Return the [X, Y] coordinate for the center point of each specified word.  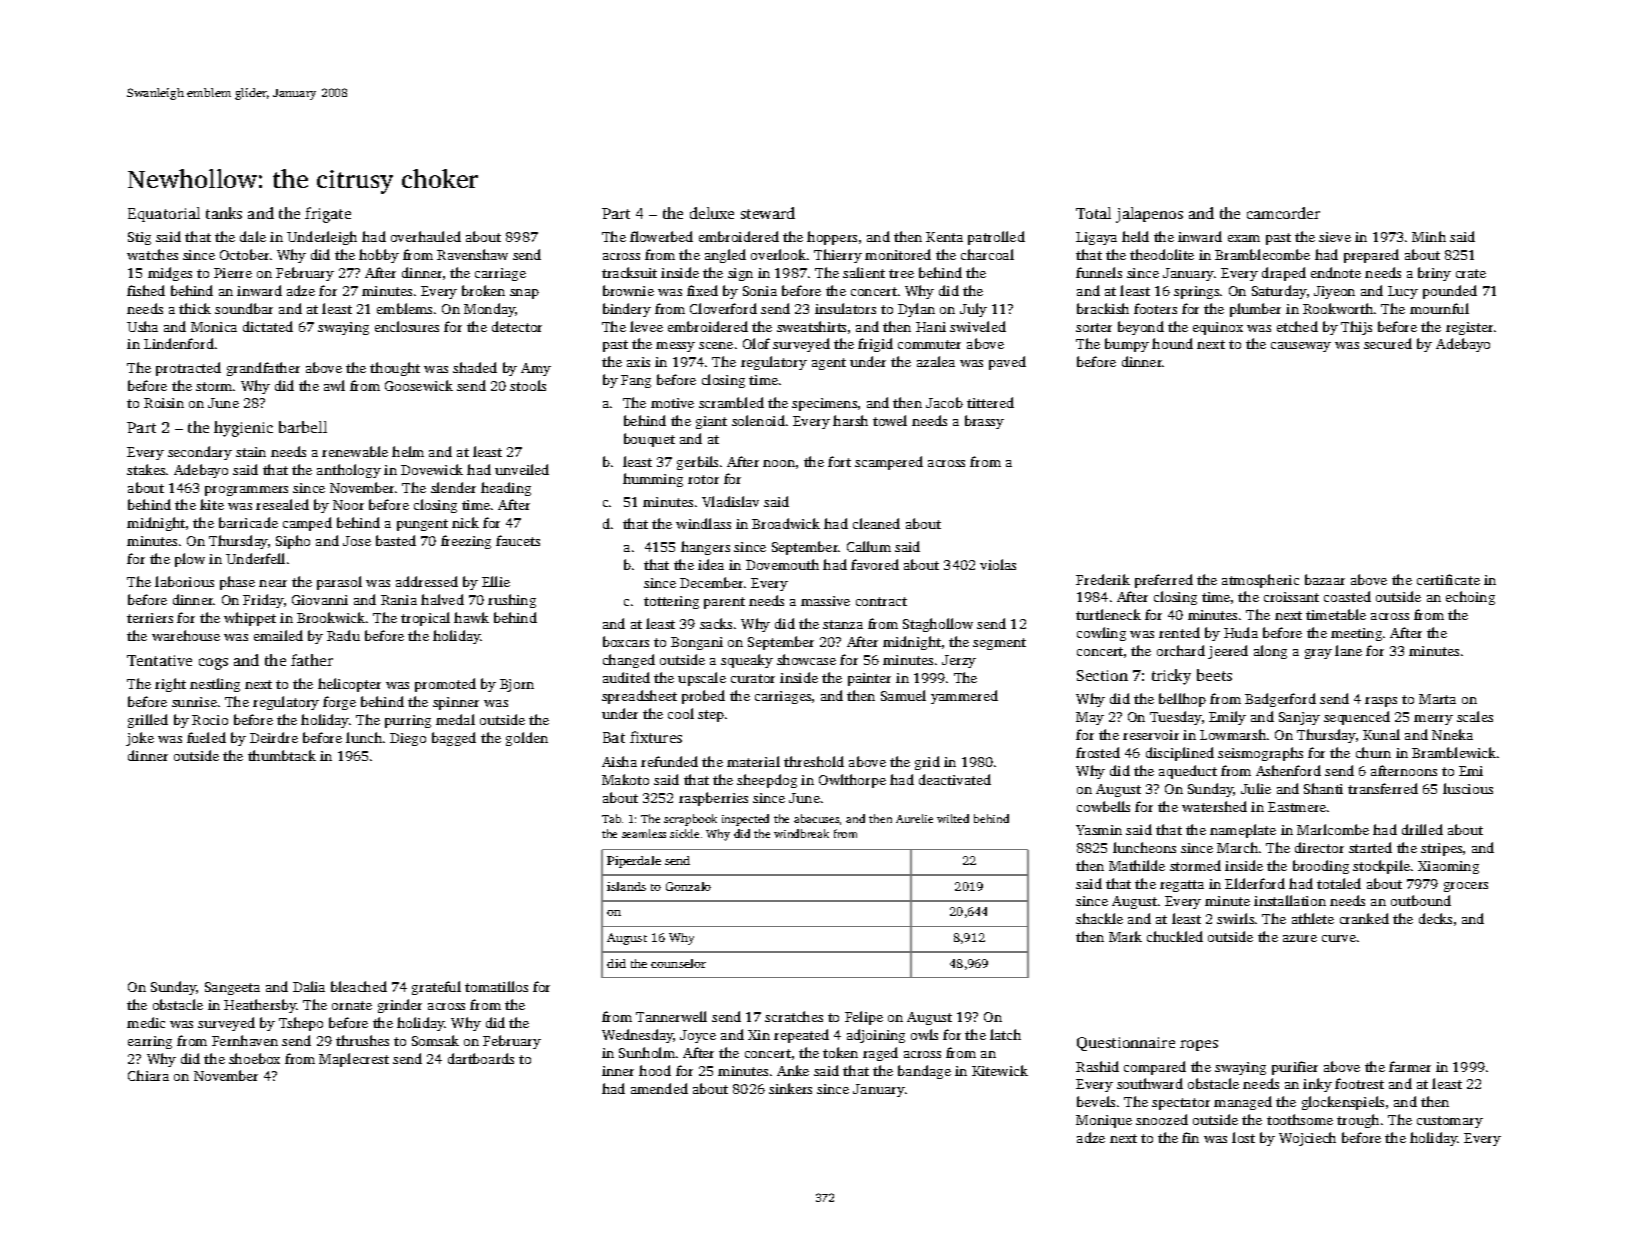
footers [1155, 308]
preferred [1164, 581]
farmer [1410, 1066]
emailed [278, 635]
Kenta [944, 237]
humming [653, 480]
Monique [1104, 1121]
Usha [142, 326]
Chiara [148, 1075]
